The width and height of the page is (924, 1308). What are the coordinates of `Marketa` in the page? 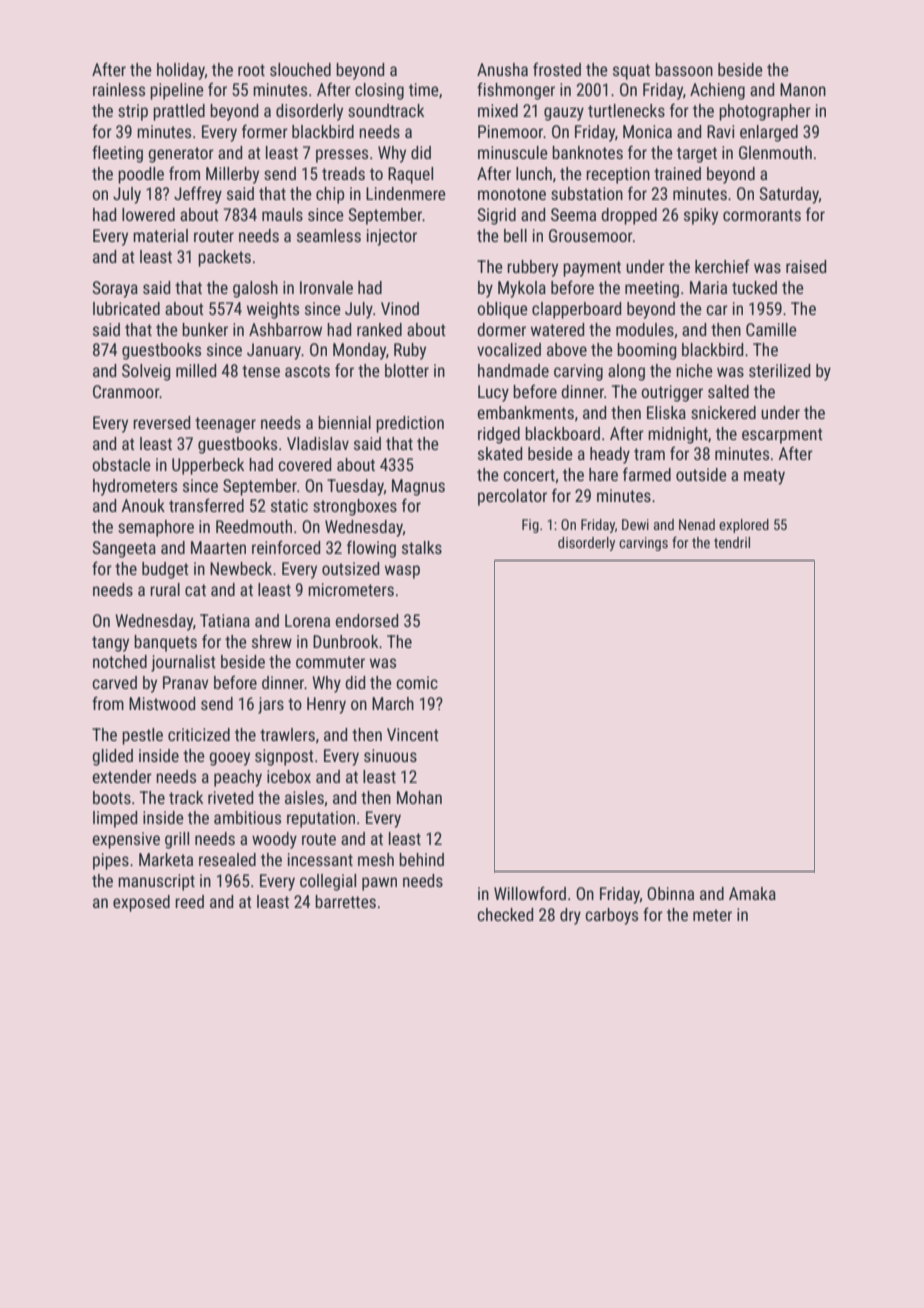 It's located at (166, 859).
